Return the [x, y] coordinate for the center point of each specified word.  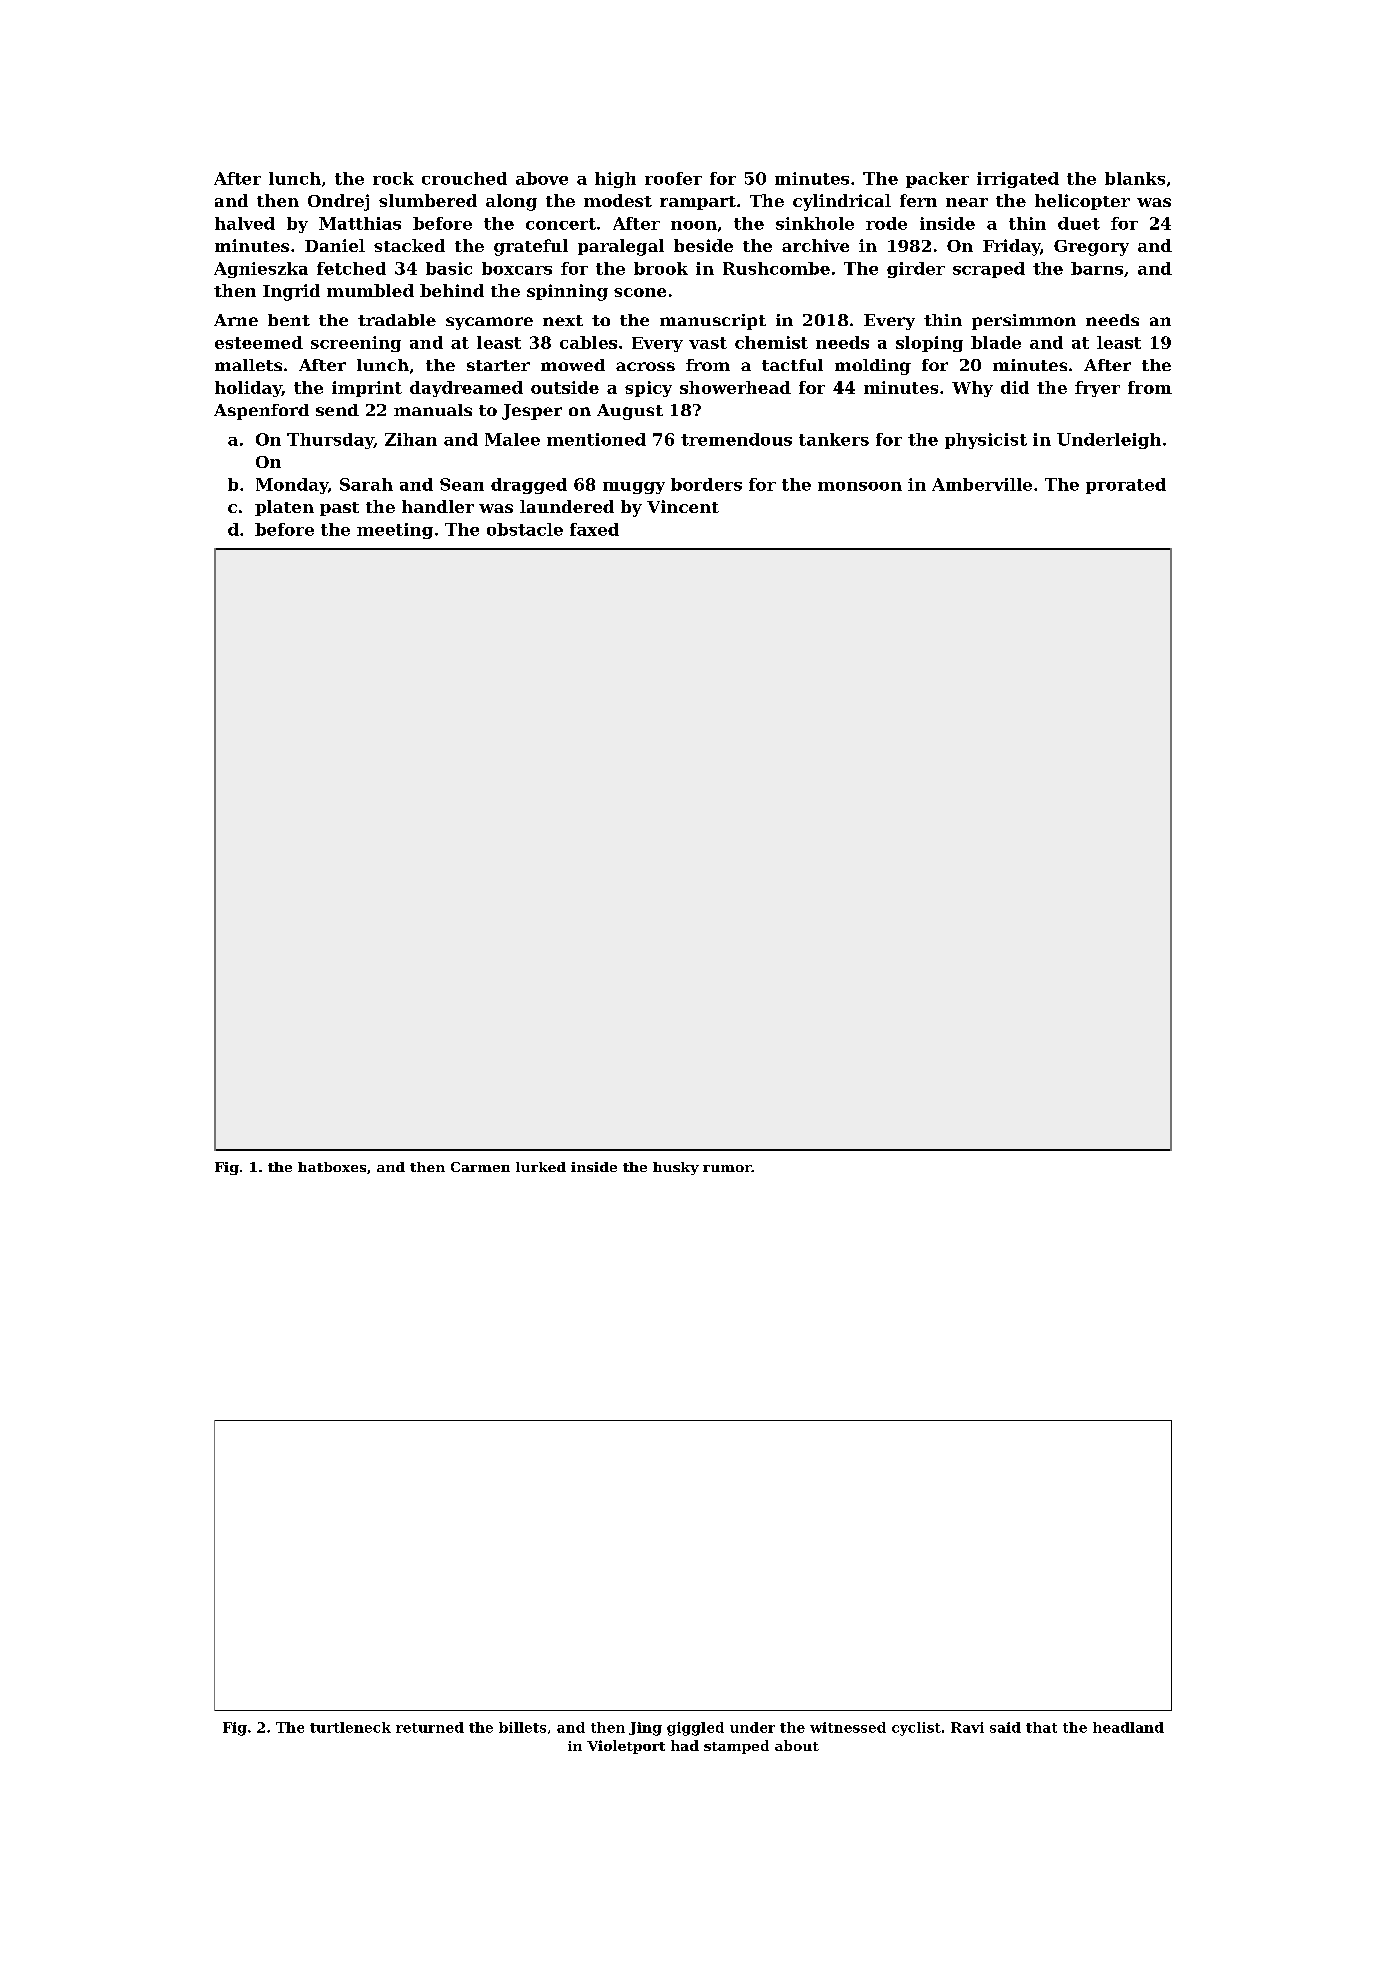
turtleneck [350, 1727]
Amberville [982, 484]
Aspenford [261, 412]
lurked [541, 1167]
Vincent [683, 506]
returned [430, 1727]
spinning [567, 292]
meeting [395, 531]
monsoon [860, 486]
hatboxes [332, 1167]
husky [676, 1168]
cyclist [916, 1729]
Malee [512, 439]
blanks [1135, 178]
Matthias [360, 223]
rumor [727, 1168]
